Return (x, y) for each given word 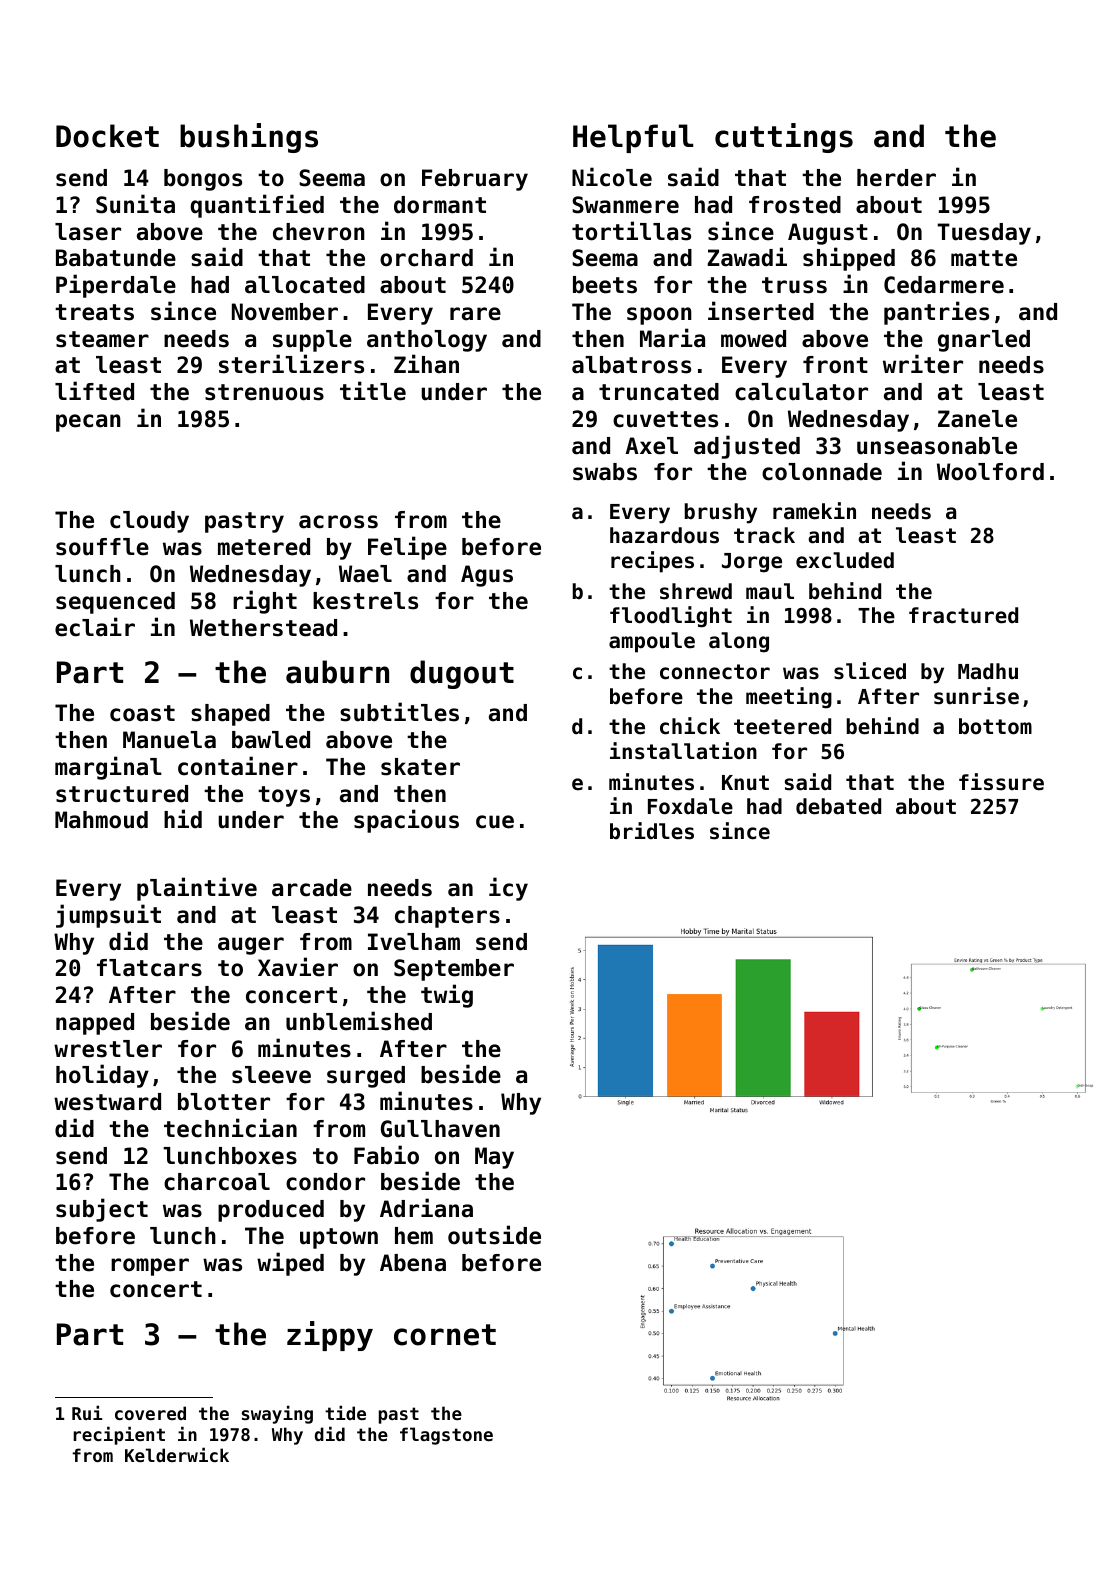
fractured (963, 615)
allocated (305, 285)
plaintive (197, 889)
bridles (652, 831)
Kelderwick (177, 1454)
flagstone (446, 1436)
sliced (870, 671)
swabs (605, 472)
